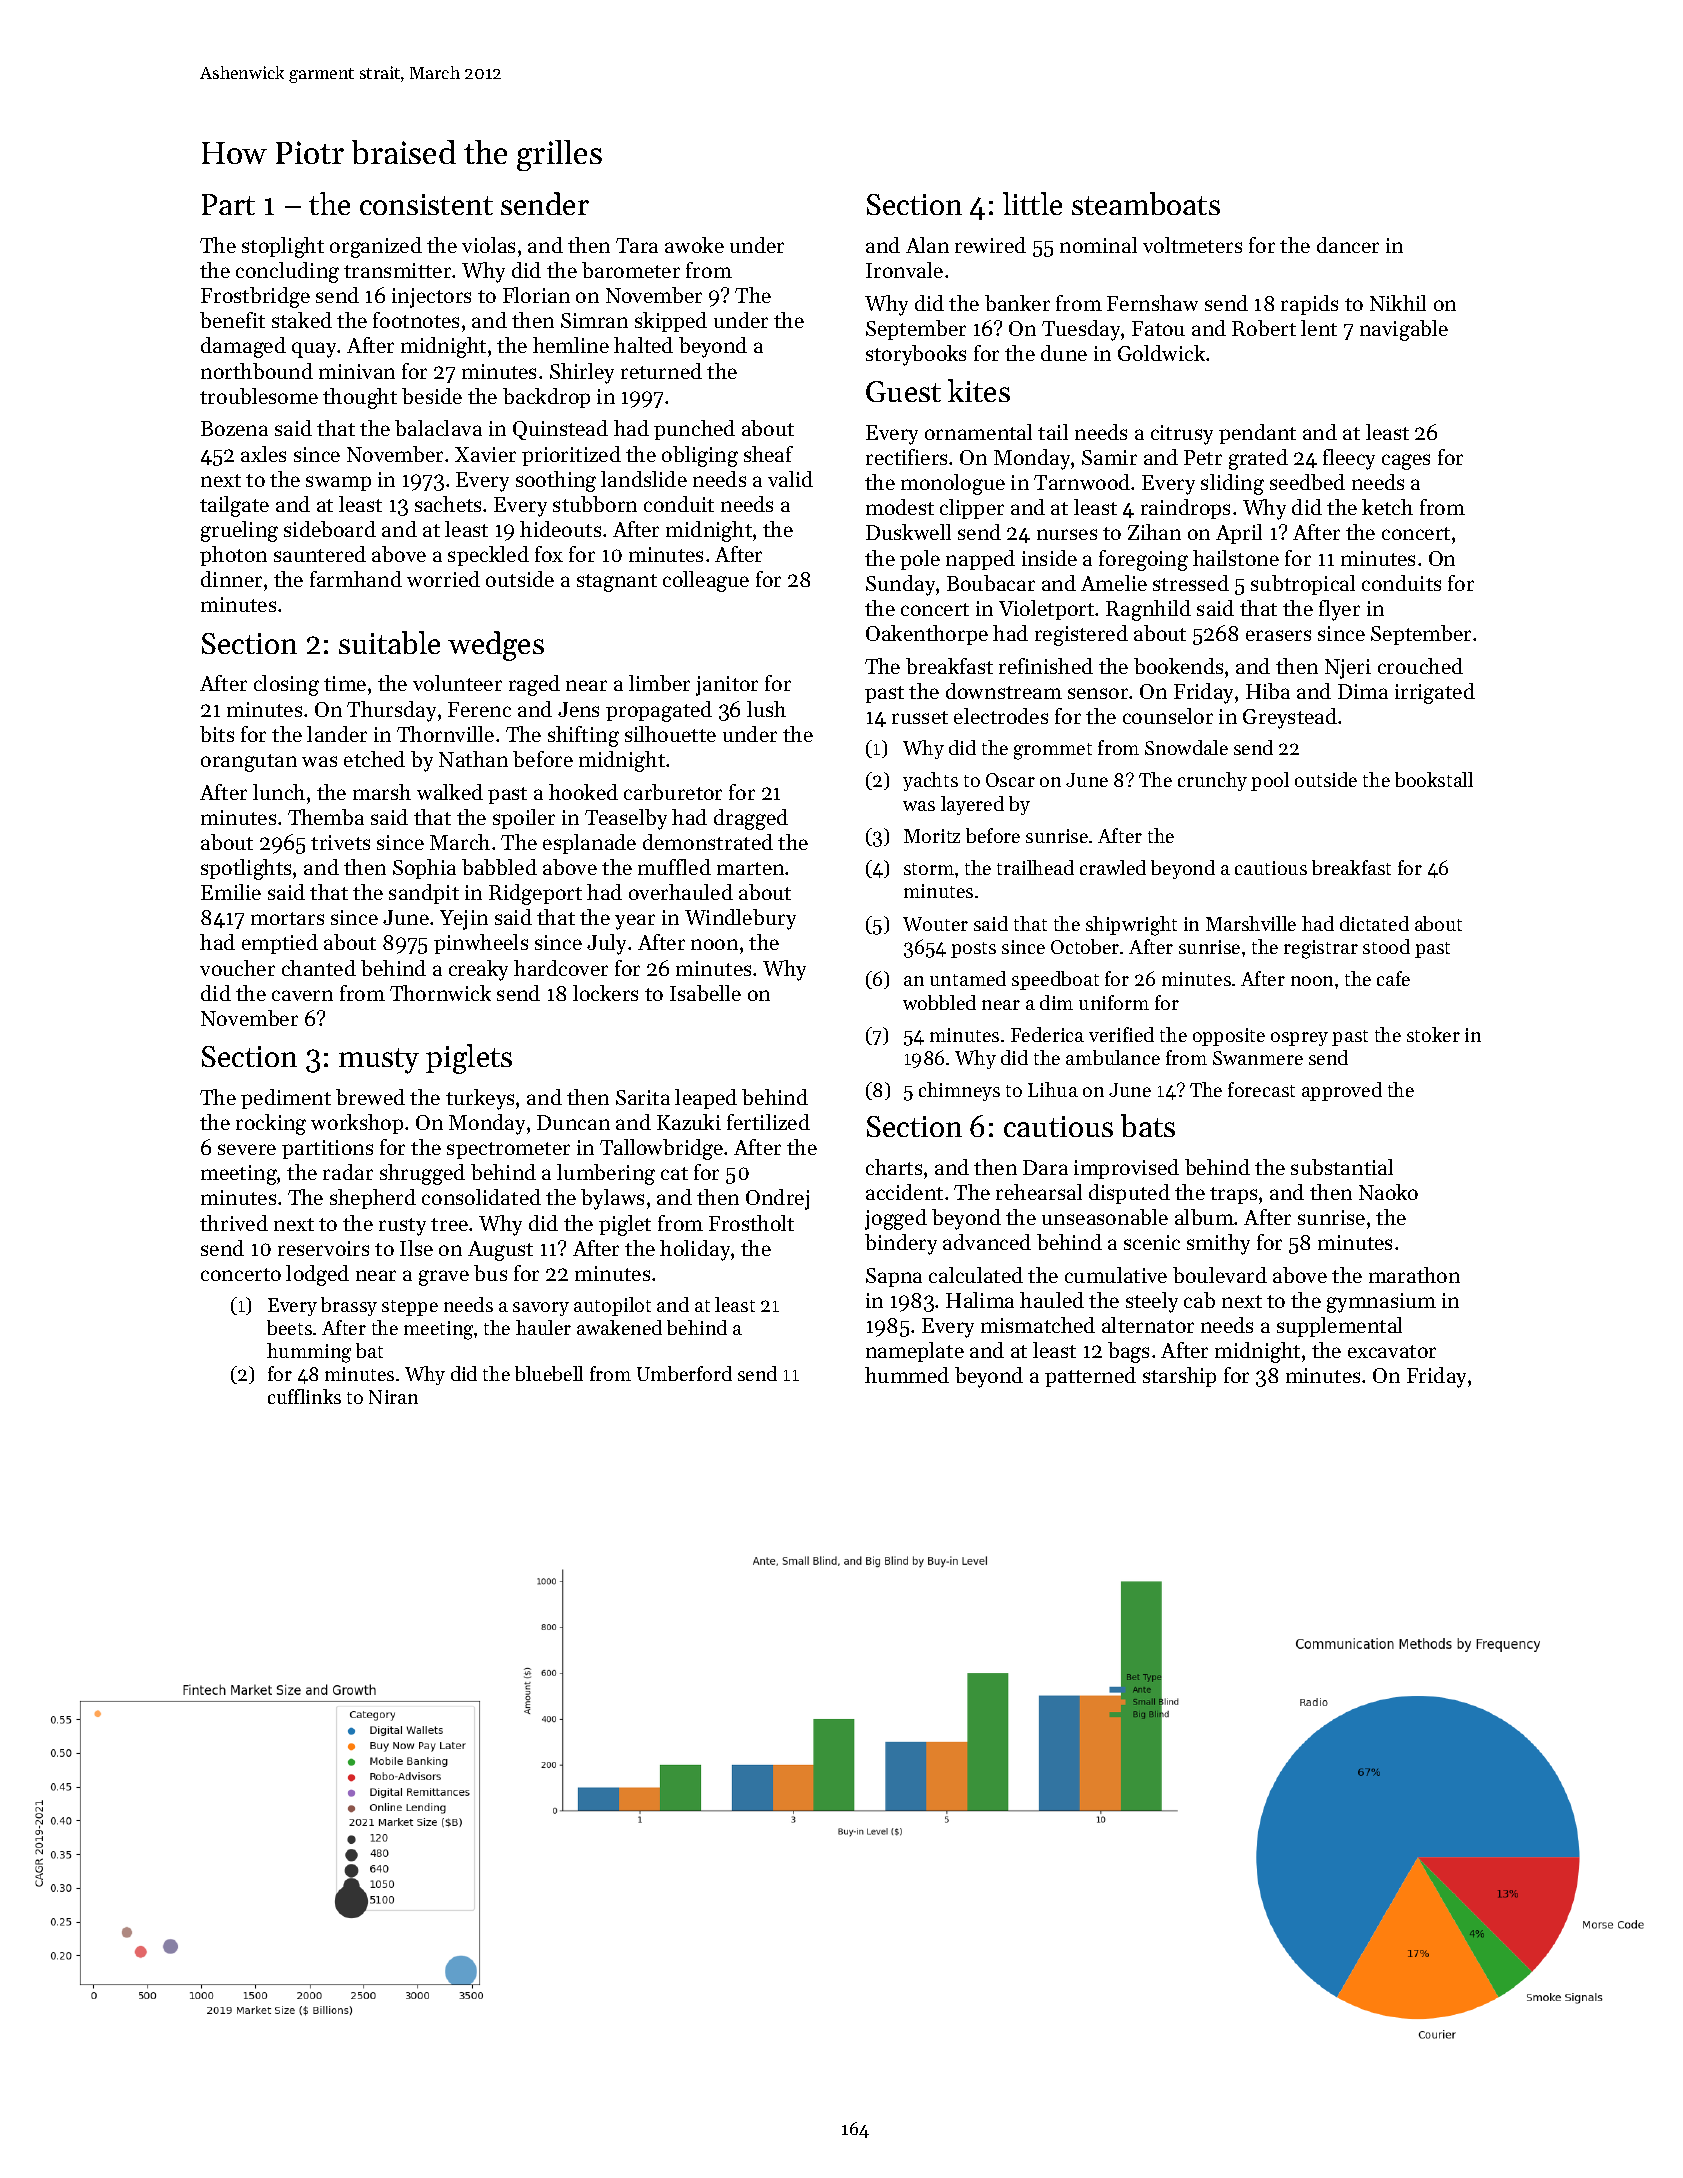 The height and width of the screenshot is (2178, 1683). What do you see at coordinates (438, 428) in the screenshot?
I see `balaclava` at bounding box center [438, 428].
